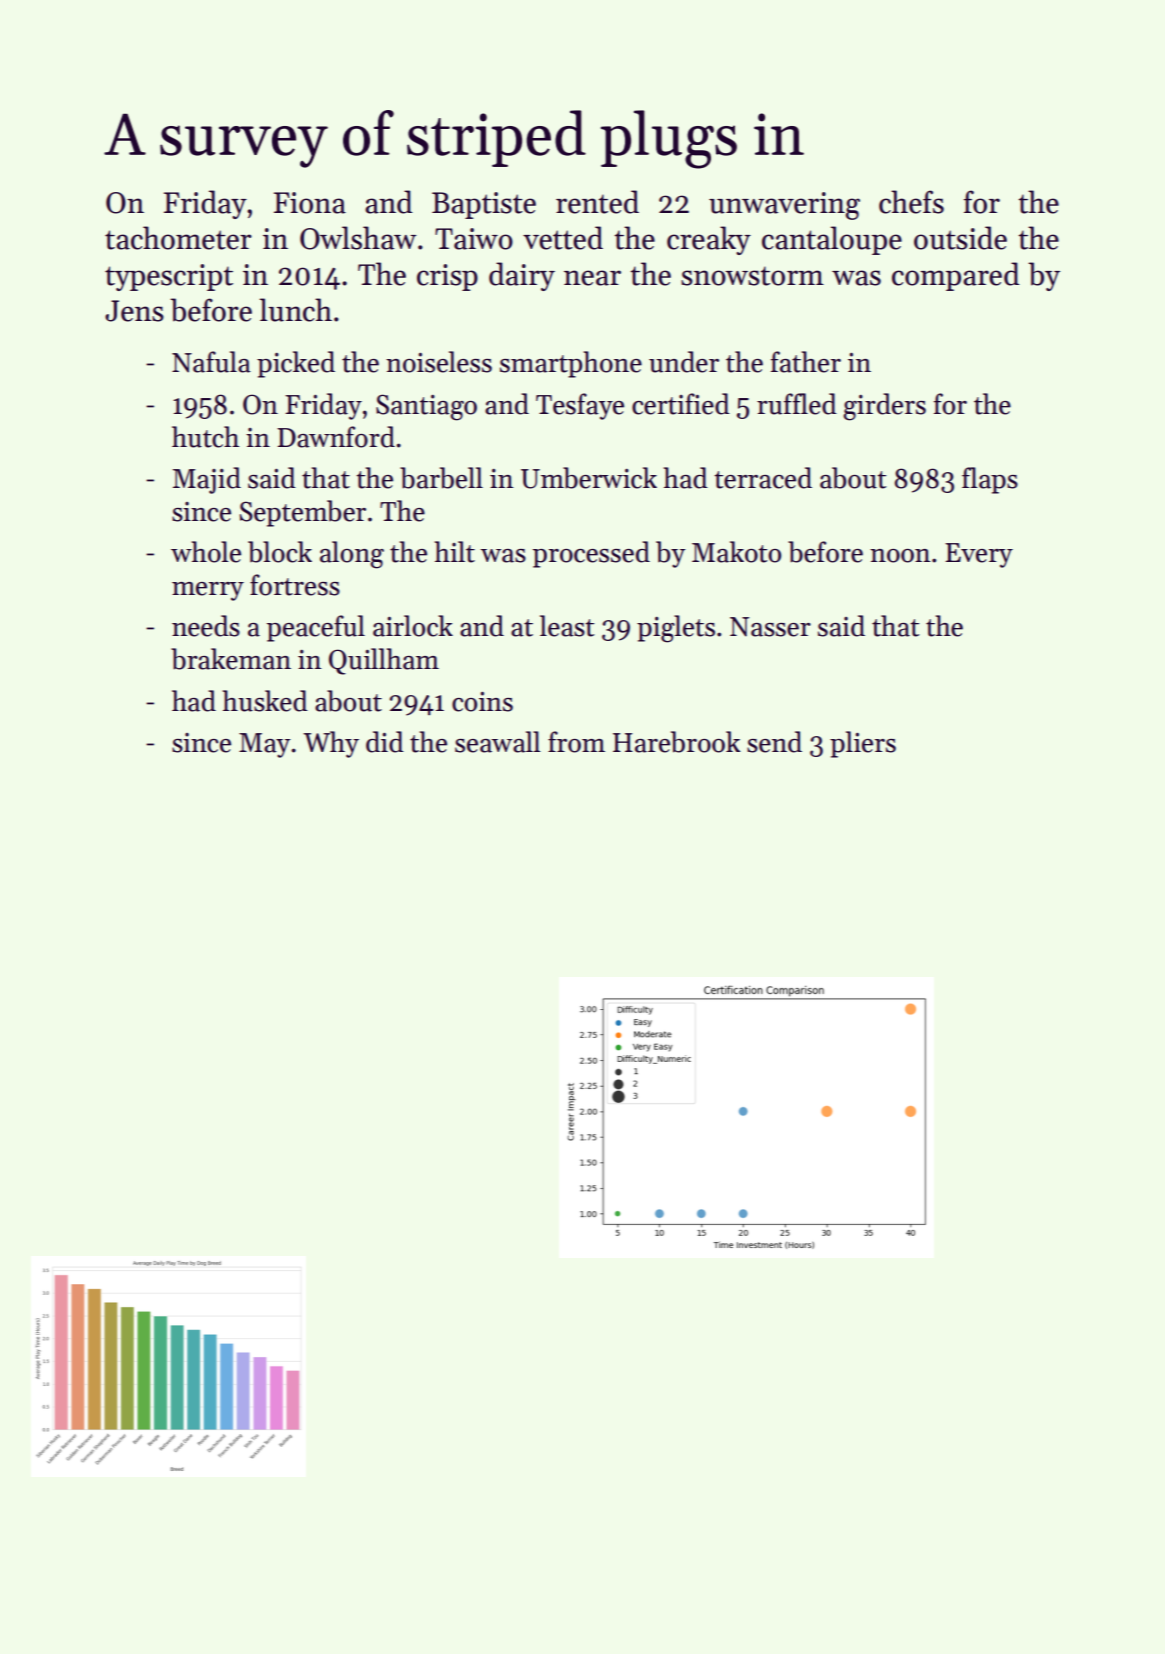 The height and width of the page is (1654, 1165). I want to click on Fiona, so click(310, 203).
